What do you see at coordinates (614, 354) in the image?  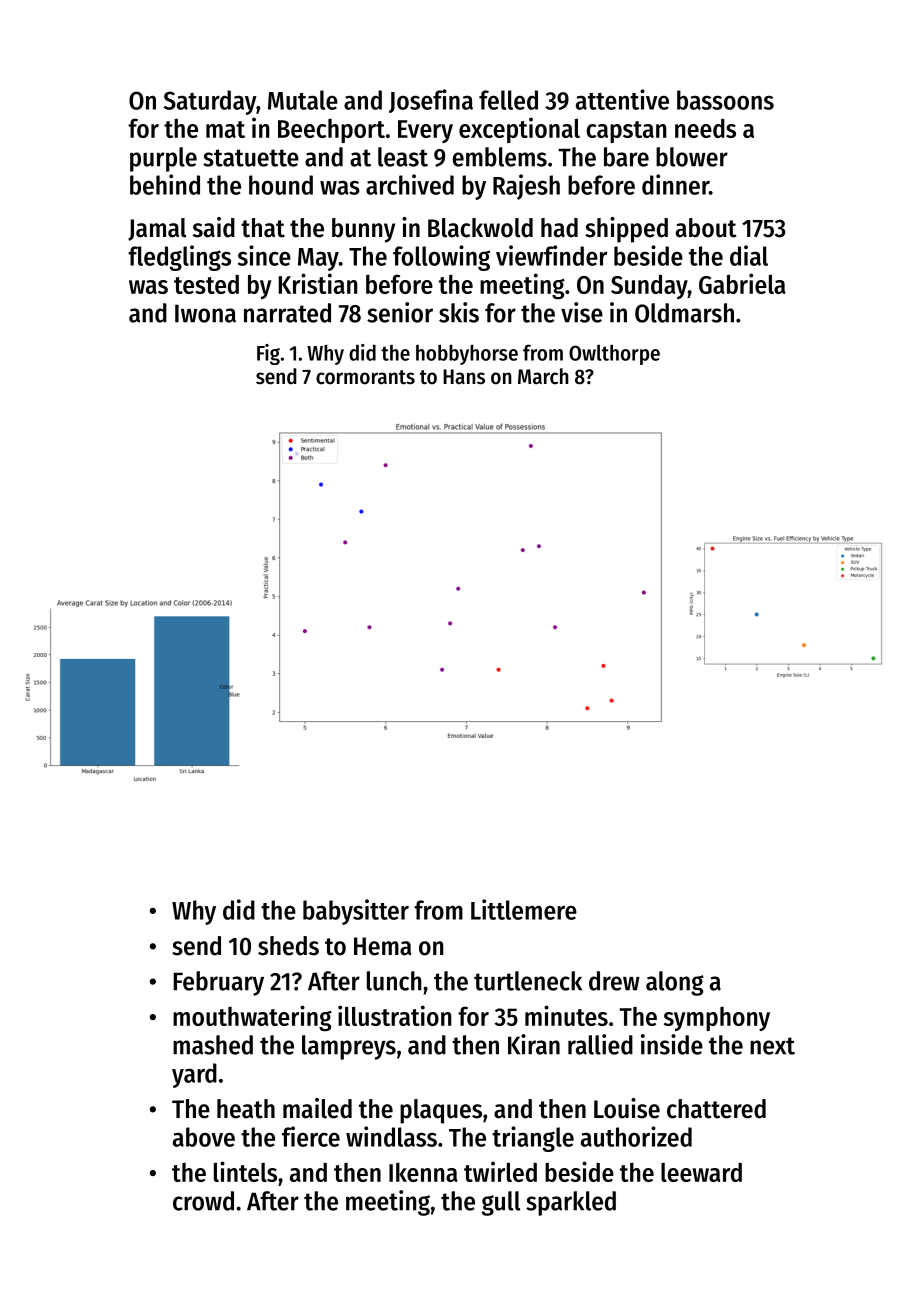 I see `Owlthorpe` at bounding box center [614, 354].
